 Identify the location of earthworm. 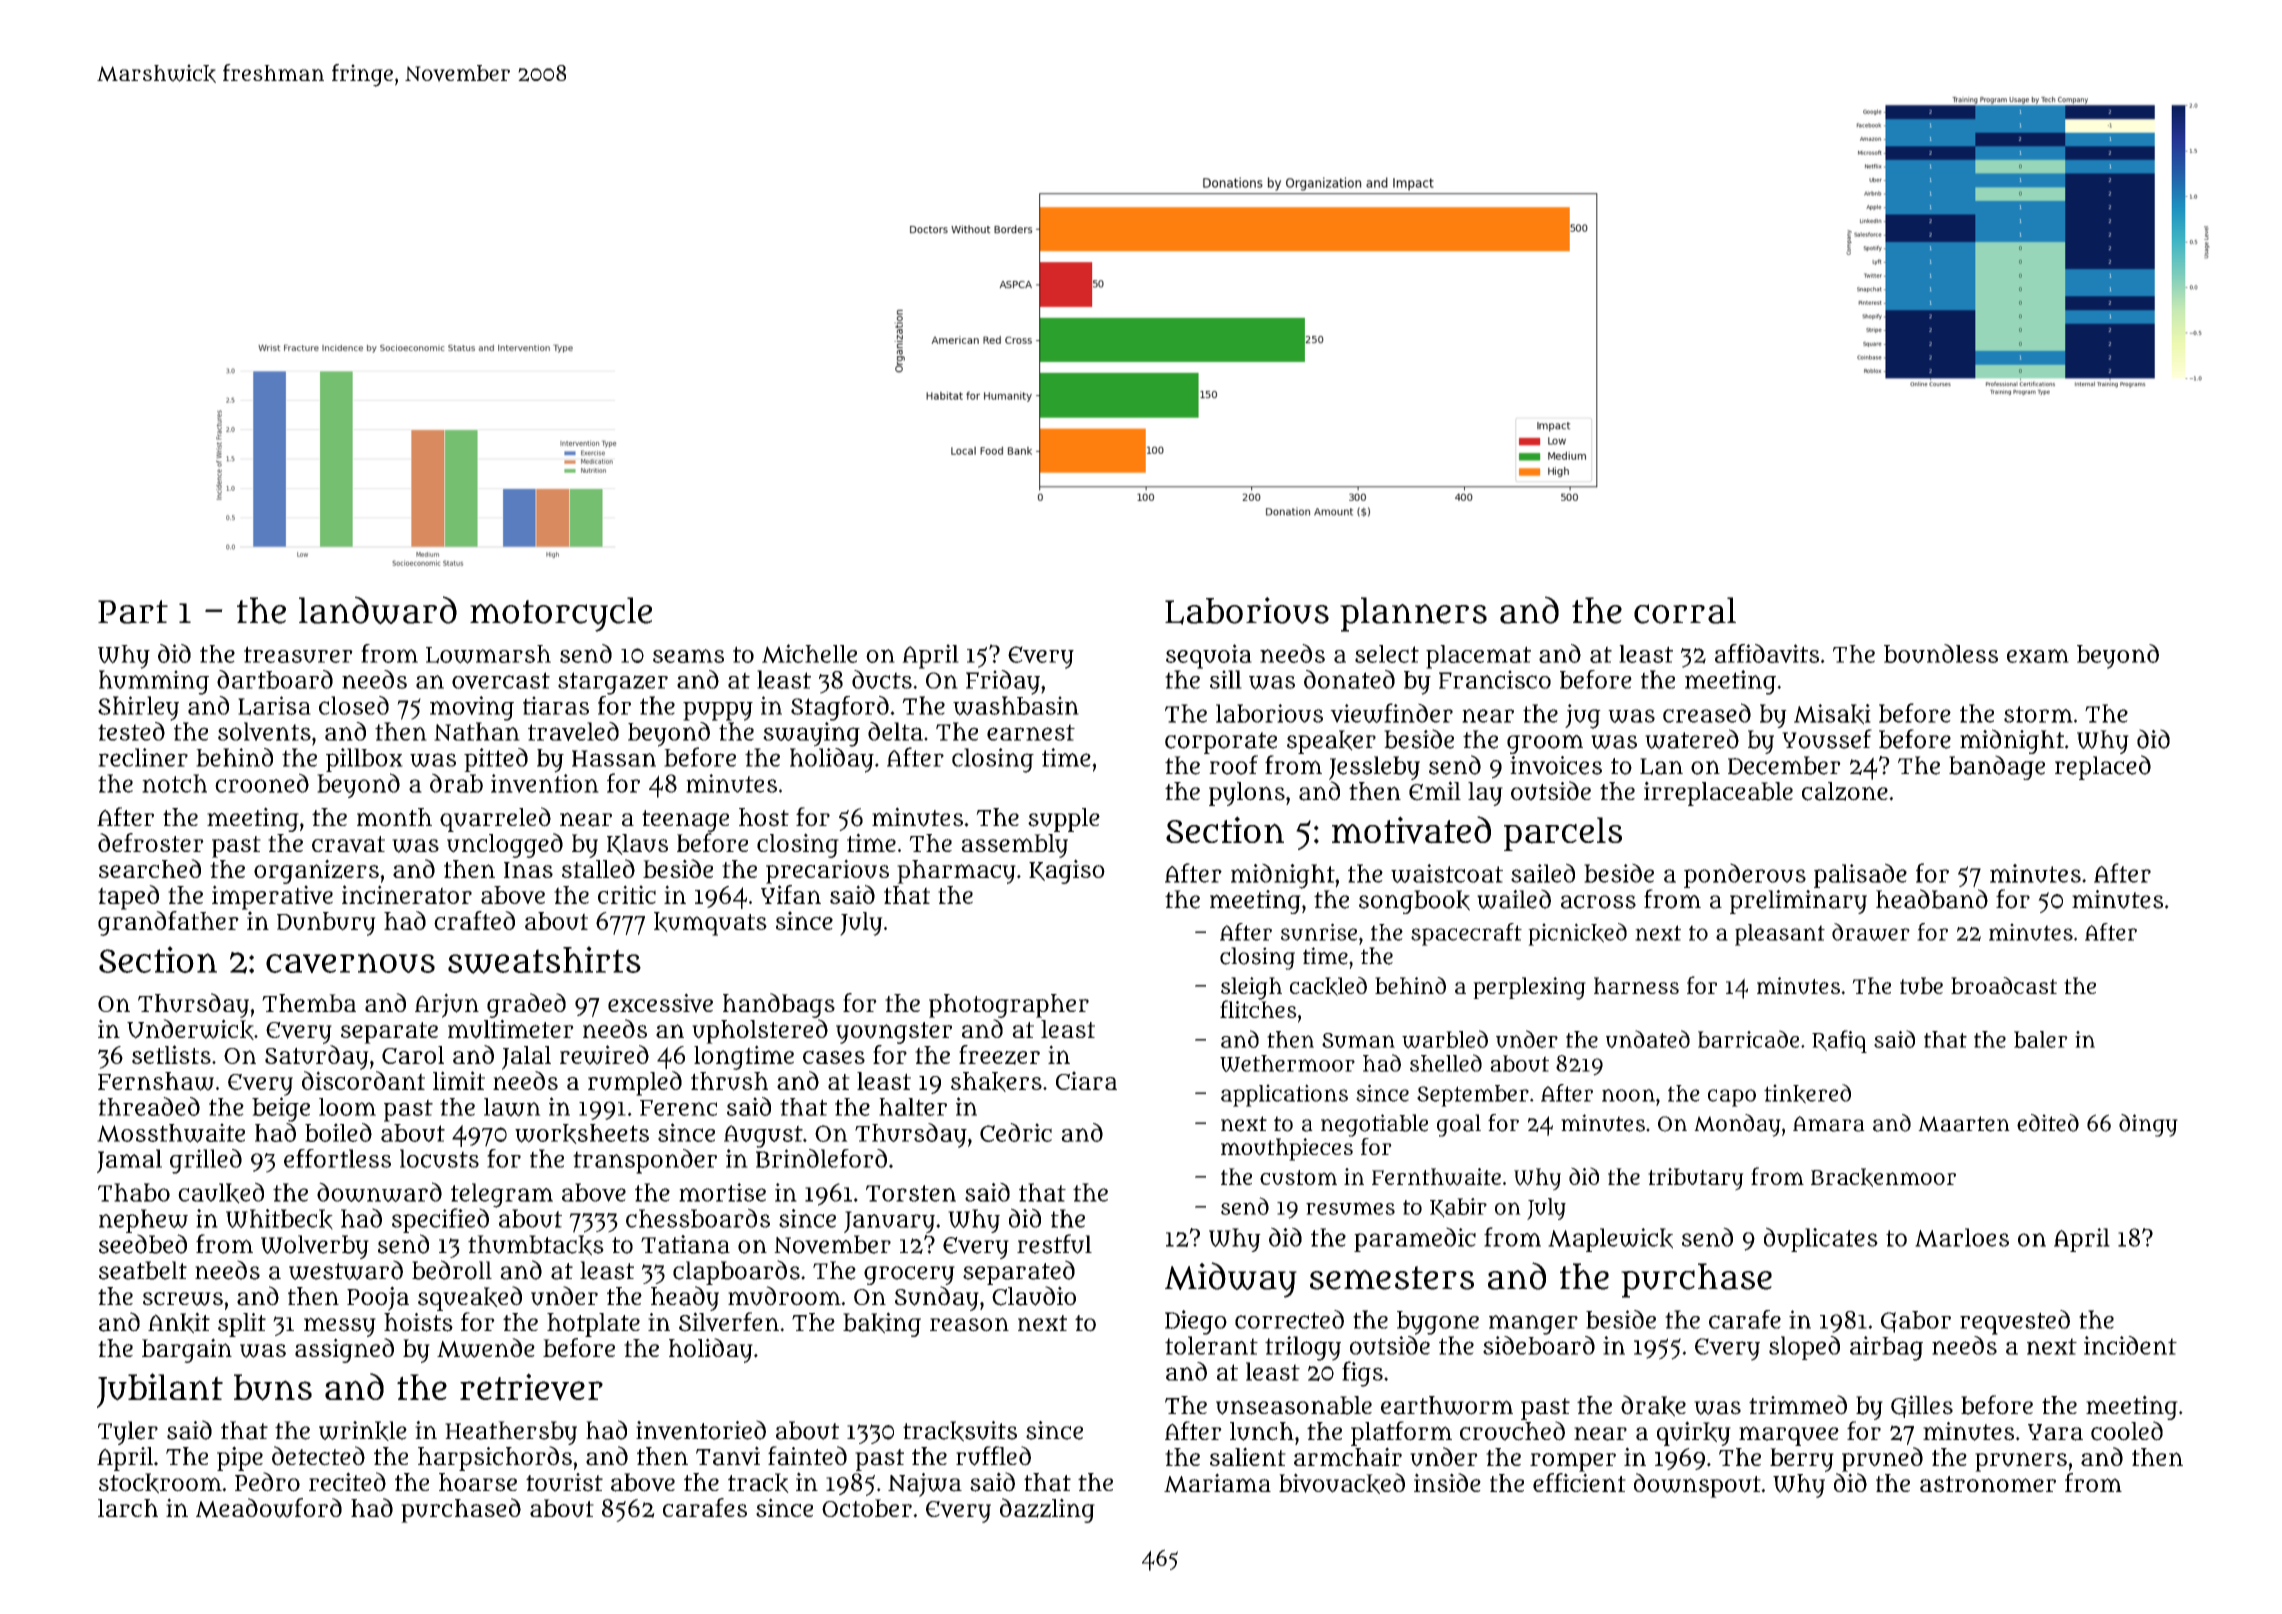
(1447, 1405).
